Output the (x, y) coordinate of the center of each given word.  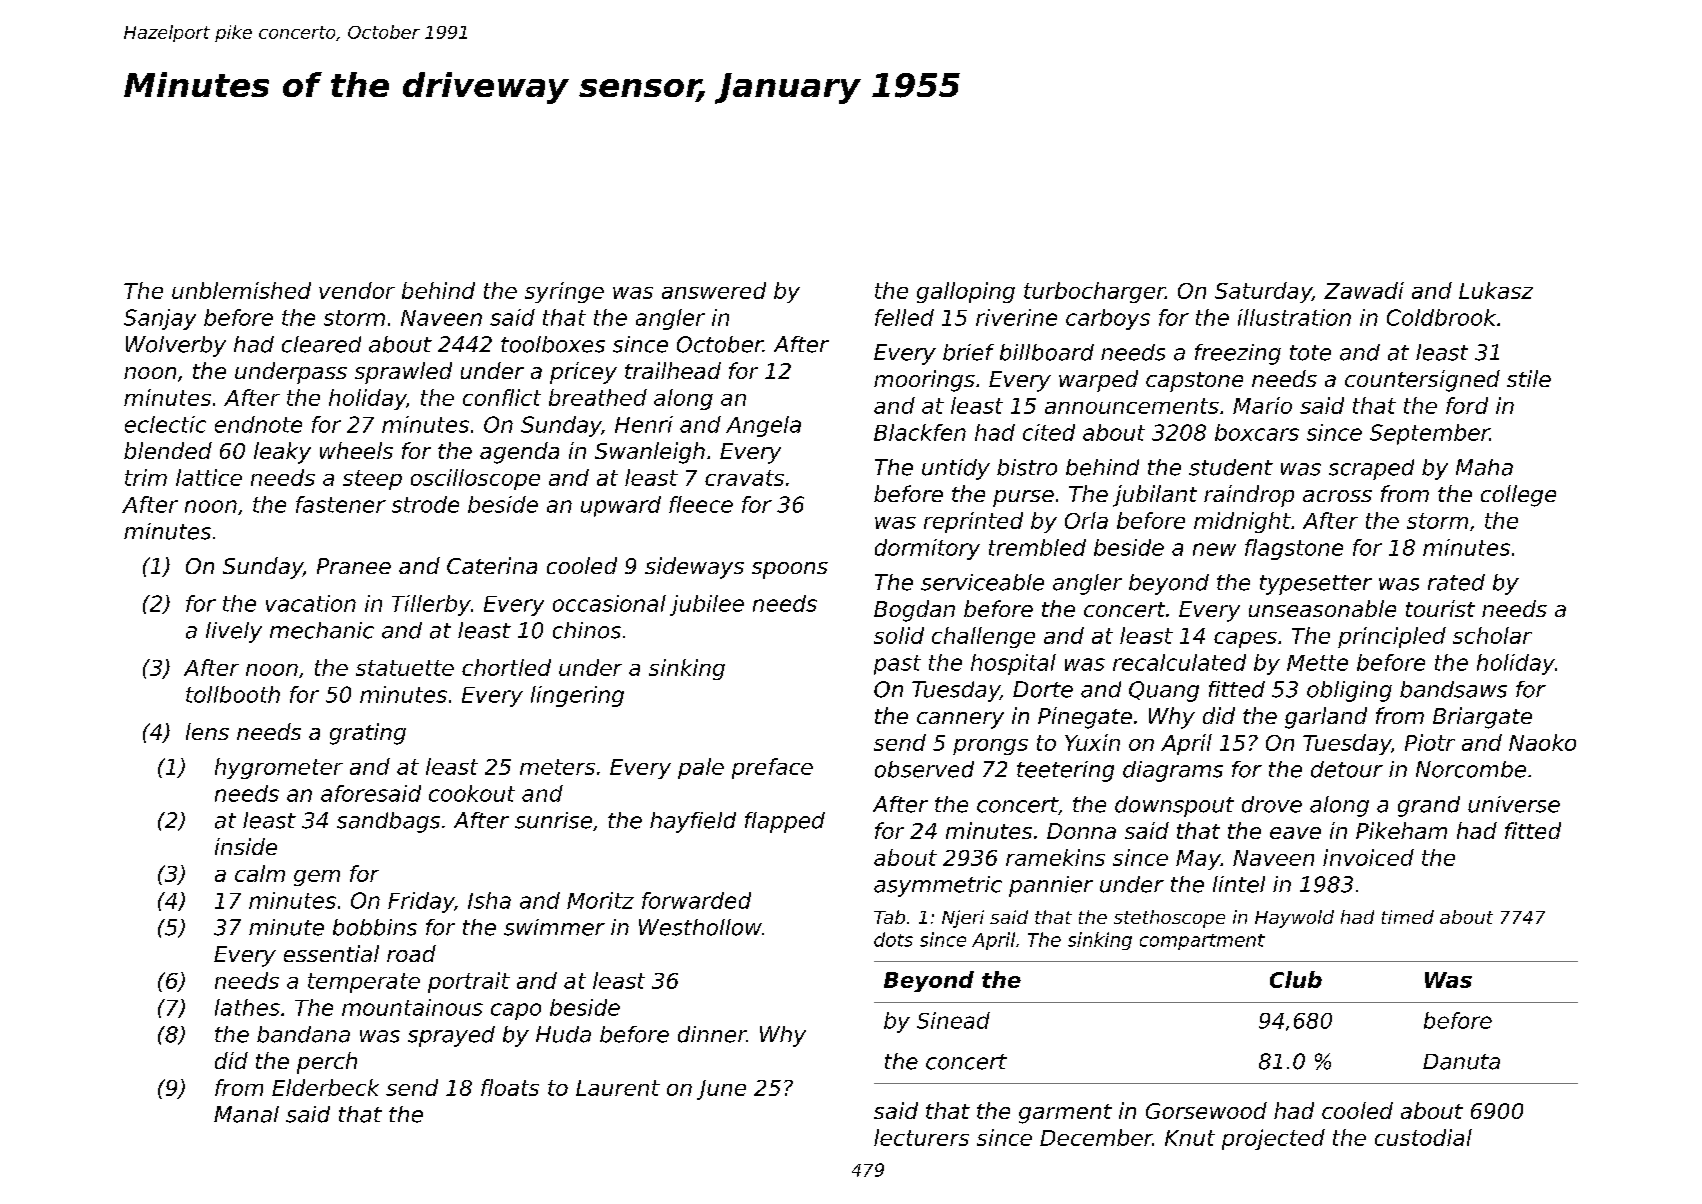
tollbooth (233, 694)
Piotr (1430, 742)
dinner (712, 1034)
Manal (246, 1114)
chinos (587, 630)
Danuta (1461, 1062)
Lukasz (1496, 290)
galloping (966, 292)
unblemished (241, 290)
